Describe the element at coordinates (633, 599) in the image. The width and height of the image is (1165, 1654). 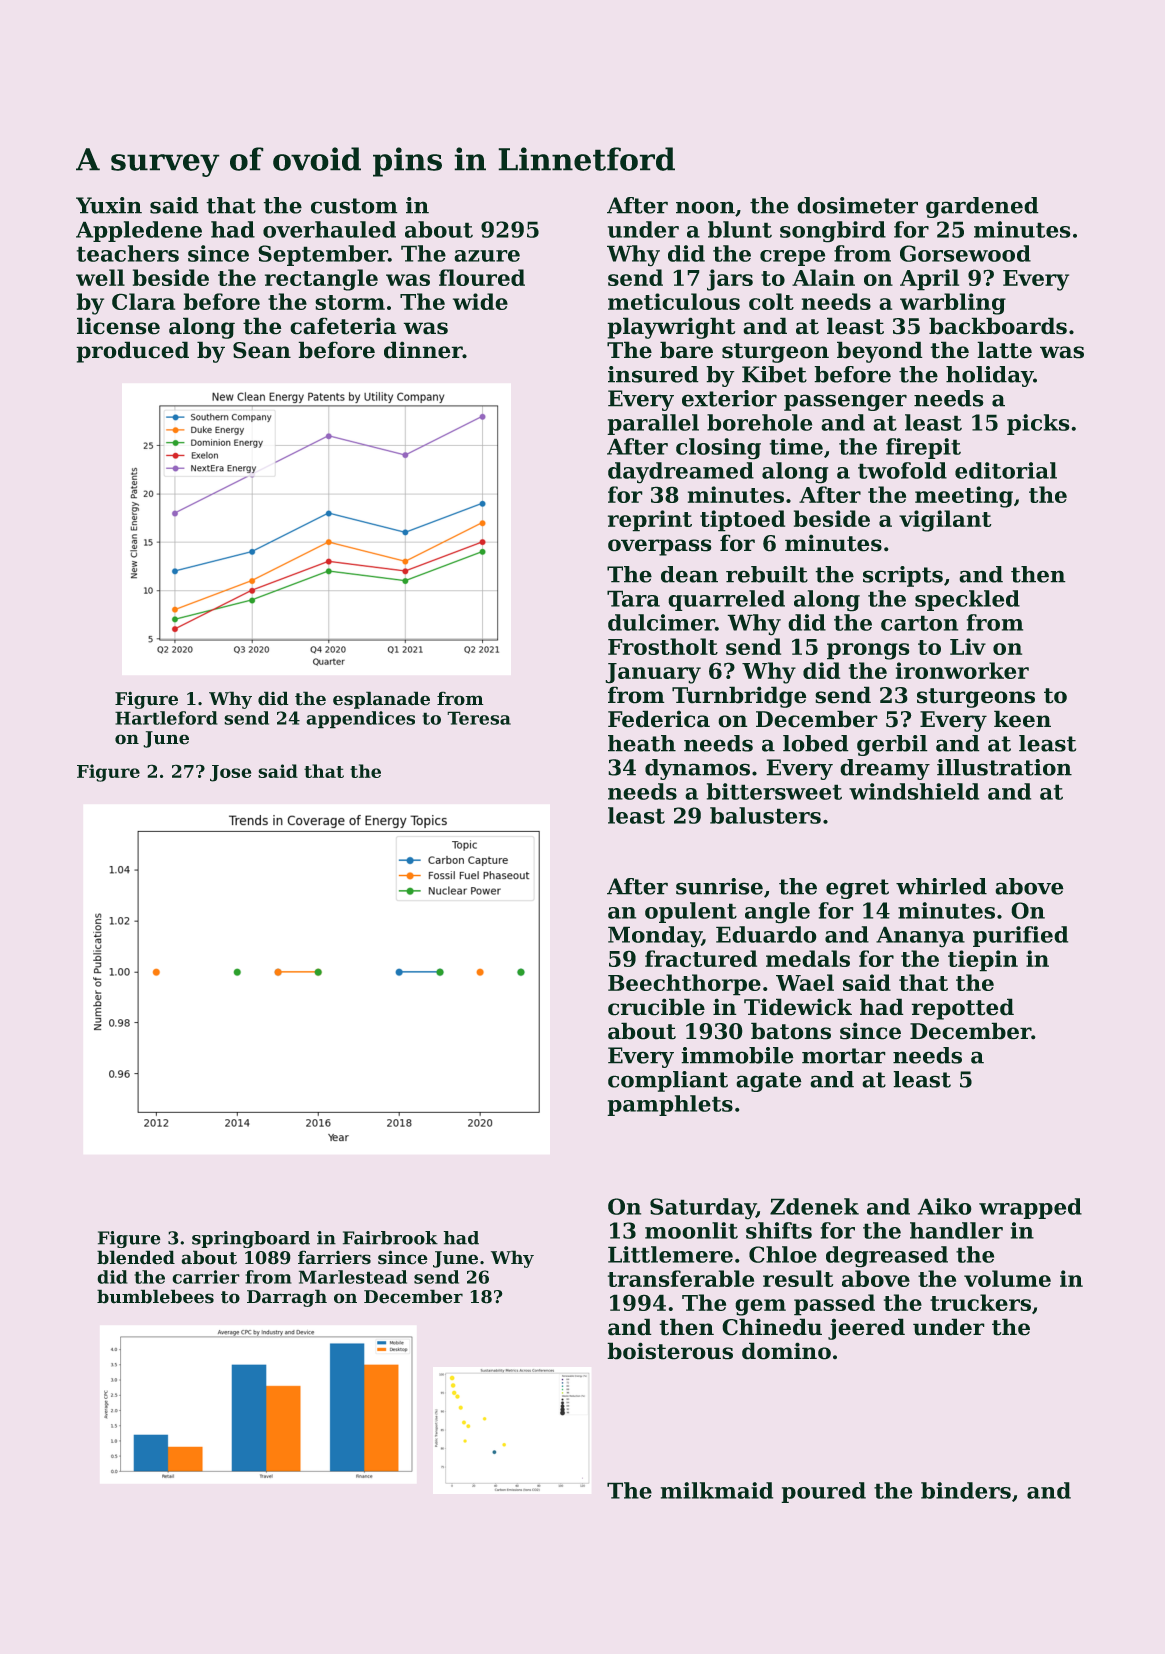
I see `Tara` at that location.
